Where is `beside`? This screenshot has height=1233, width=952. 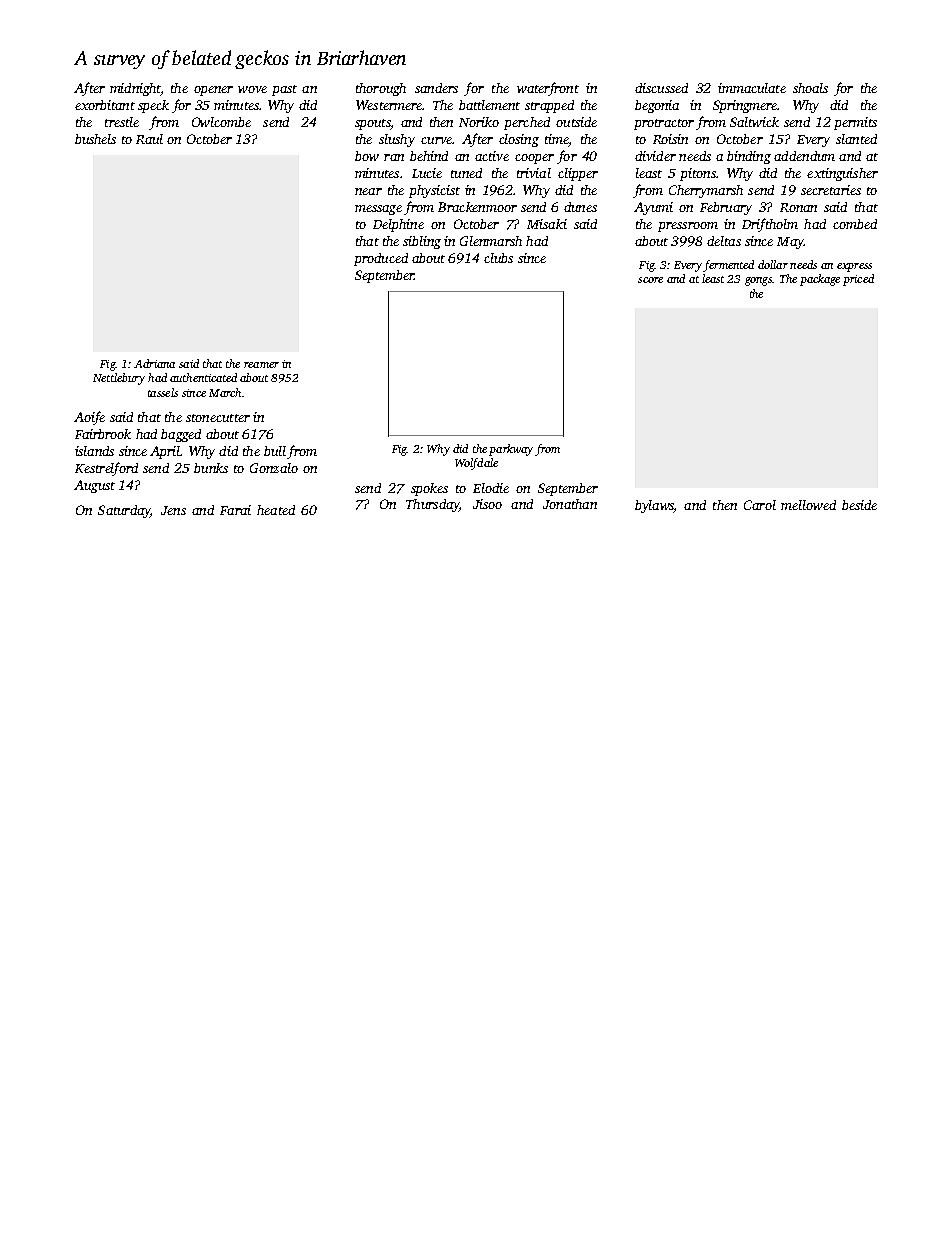 beside is located at coordinates (859, 505).
